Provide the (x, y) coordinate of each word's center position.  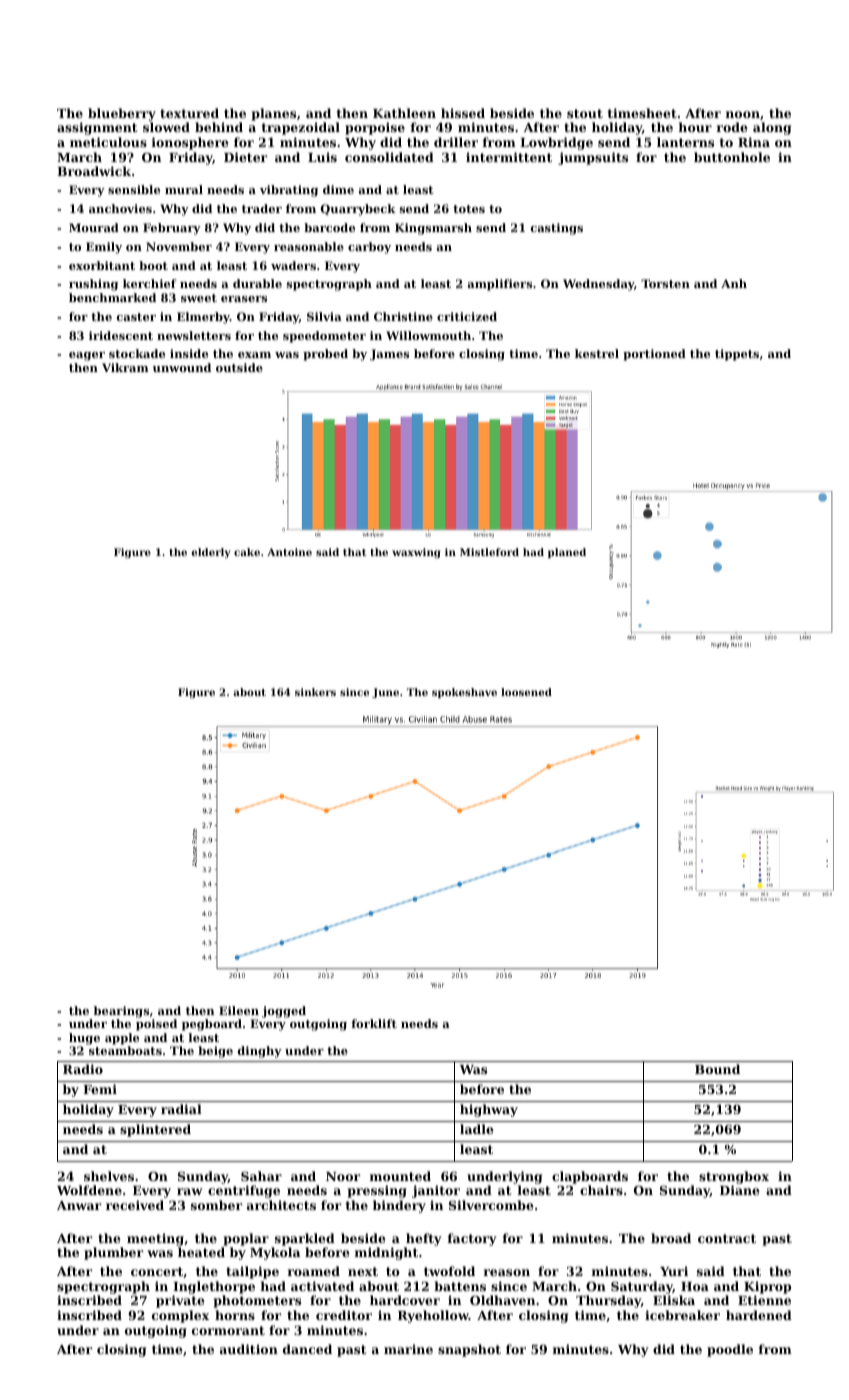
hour (695, 127)
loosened (526, 692)
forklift (374, 1023)
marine (408, 1349)
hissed (463, 113)
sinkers (315, 692)
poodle (730, 1350)
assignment (97, 128)
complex (180, 1316)
